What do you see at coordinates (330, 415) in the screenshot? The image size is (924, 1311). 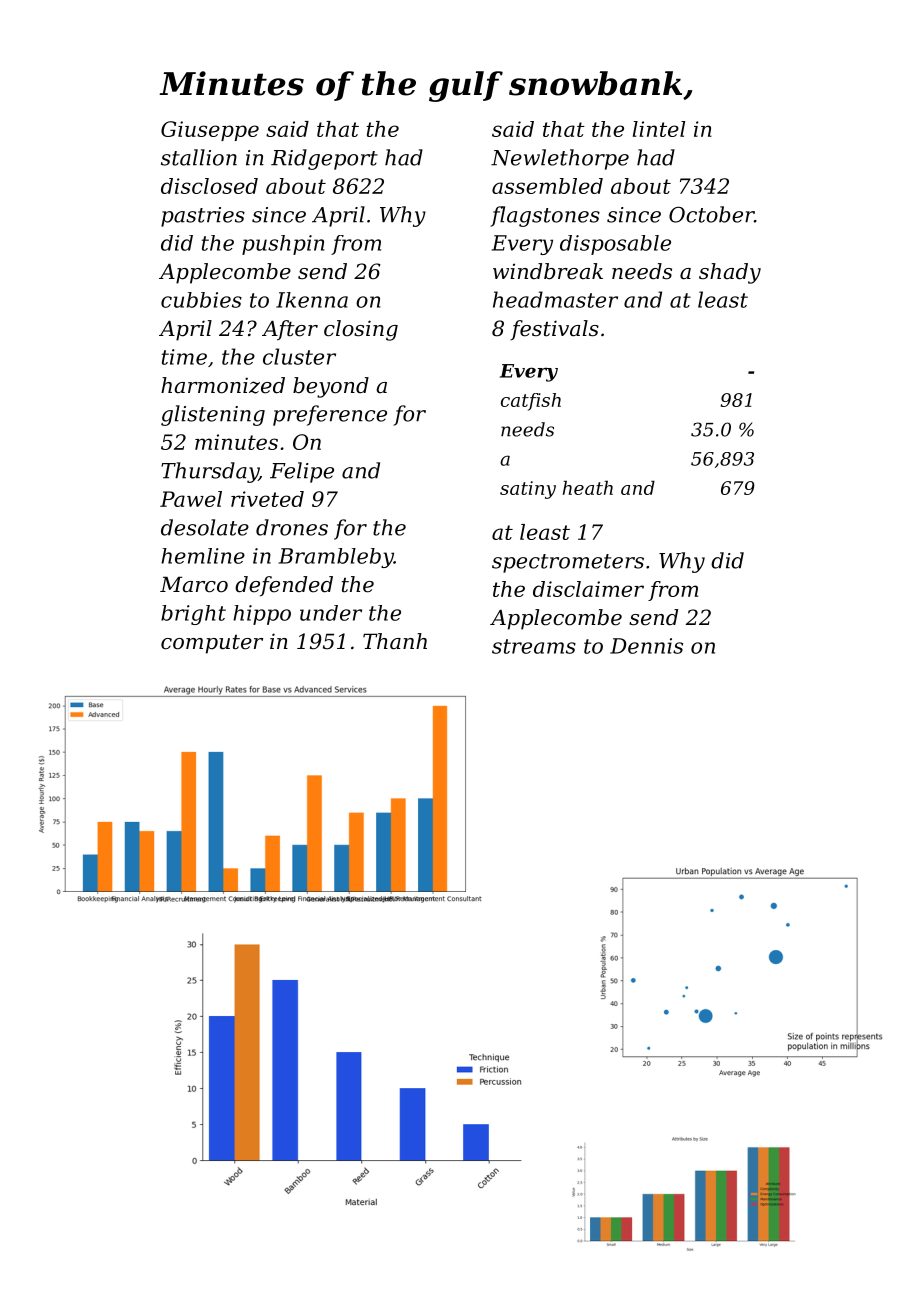 I see `preference` at bounding box center [330, 415].
